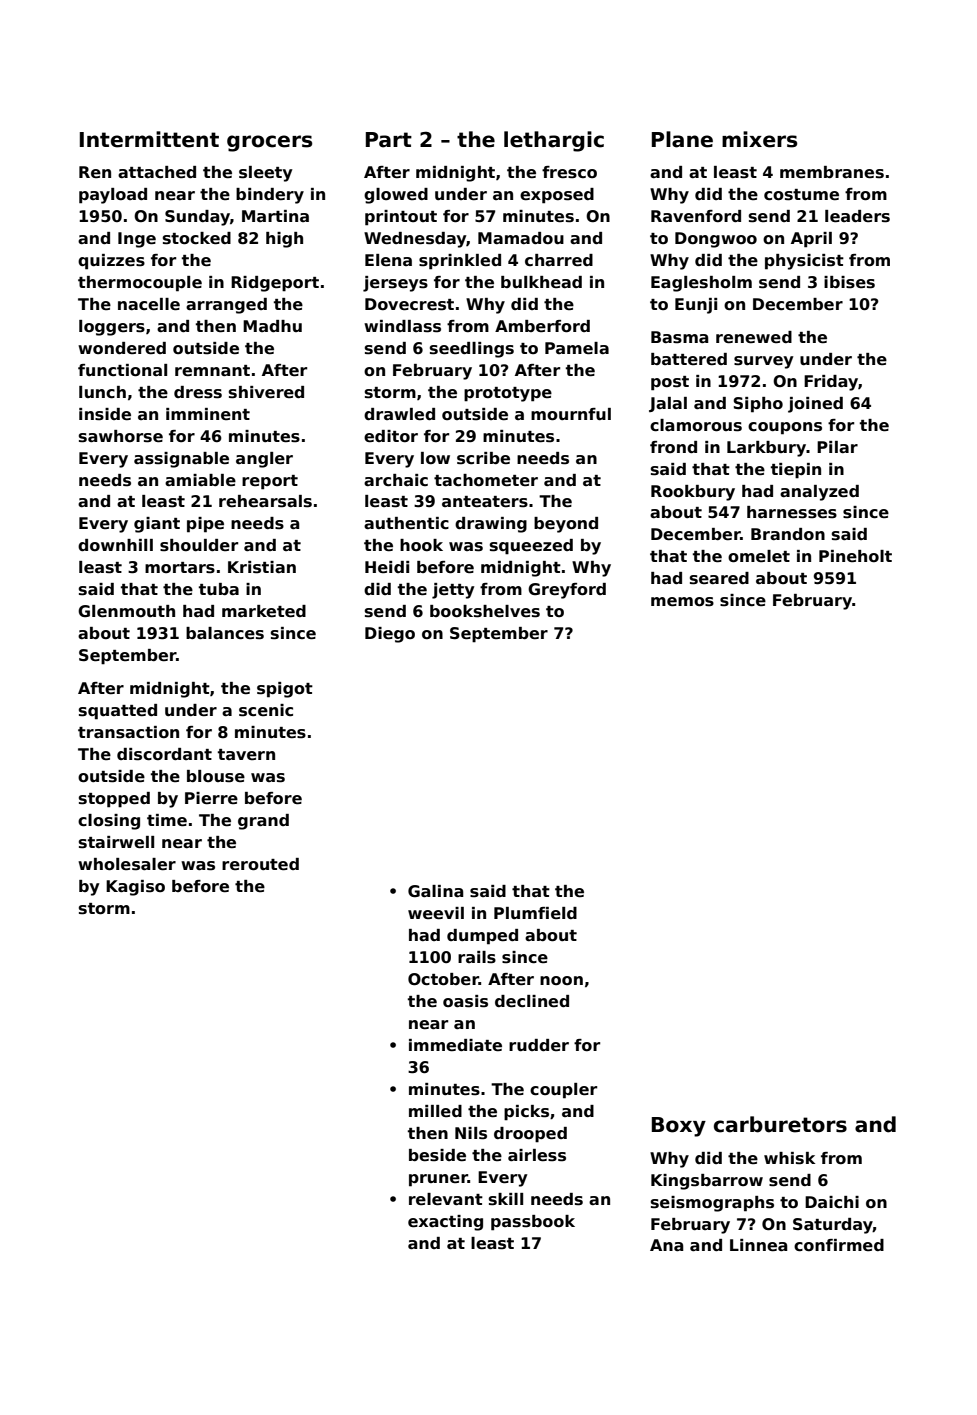 This image has height=1415, width=977. What do you see at coordinates (839, 1245) in the image?
I see `confirmed` at bounding box center [839, 1245].
